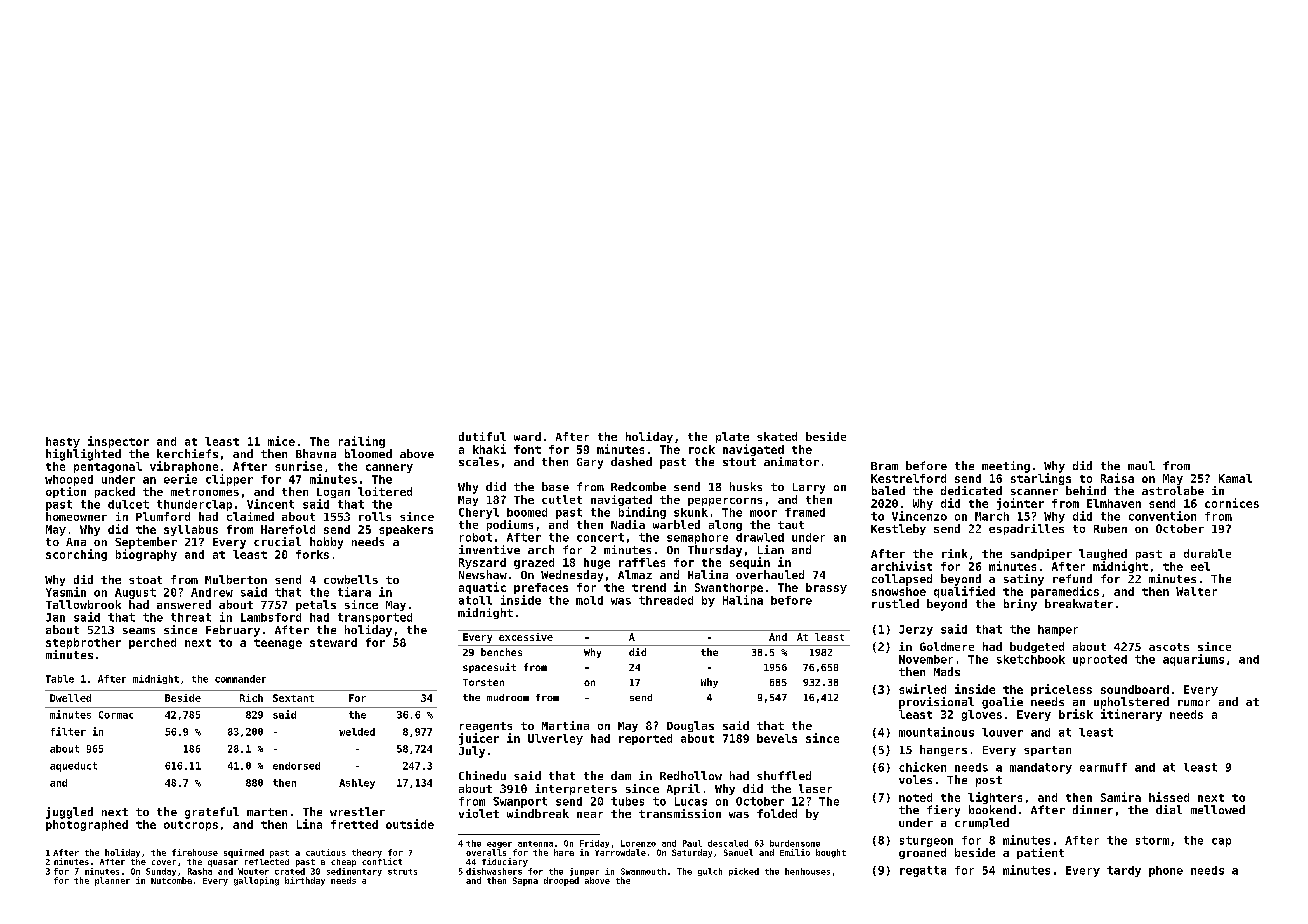 This screenshot has width=1308, height=924. I want to click on dishwashers, so click(494, 871).
